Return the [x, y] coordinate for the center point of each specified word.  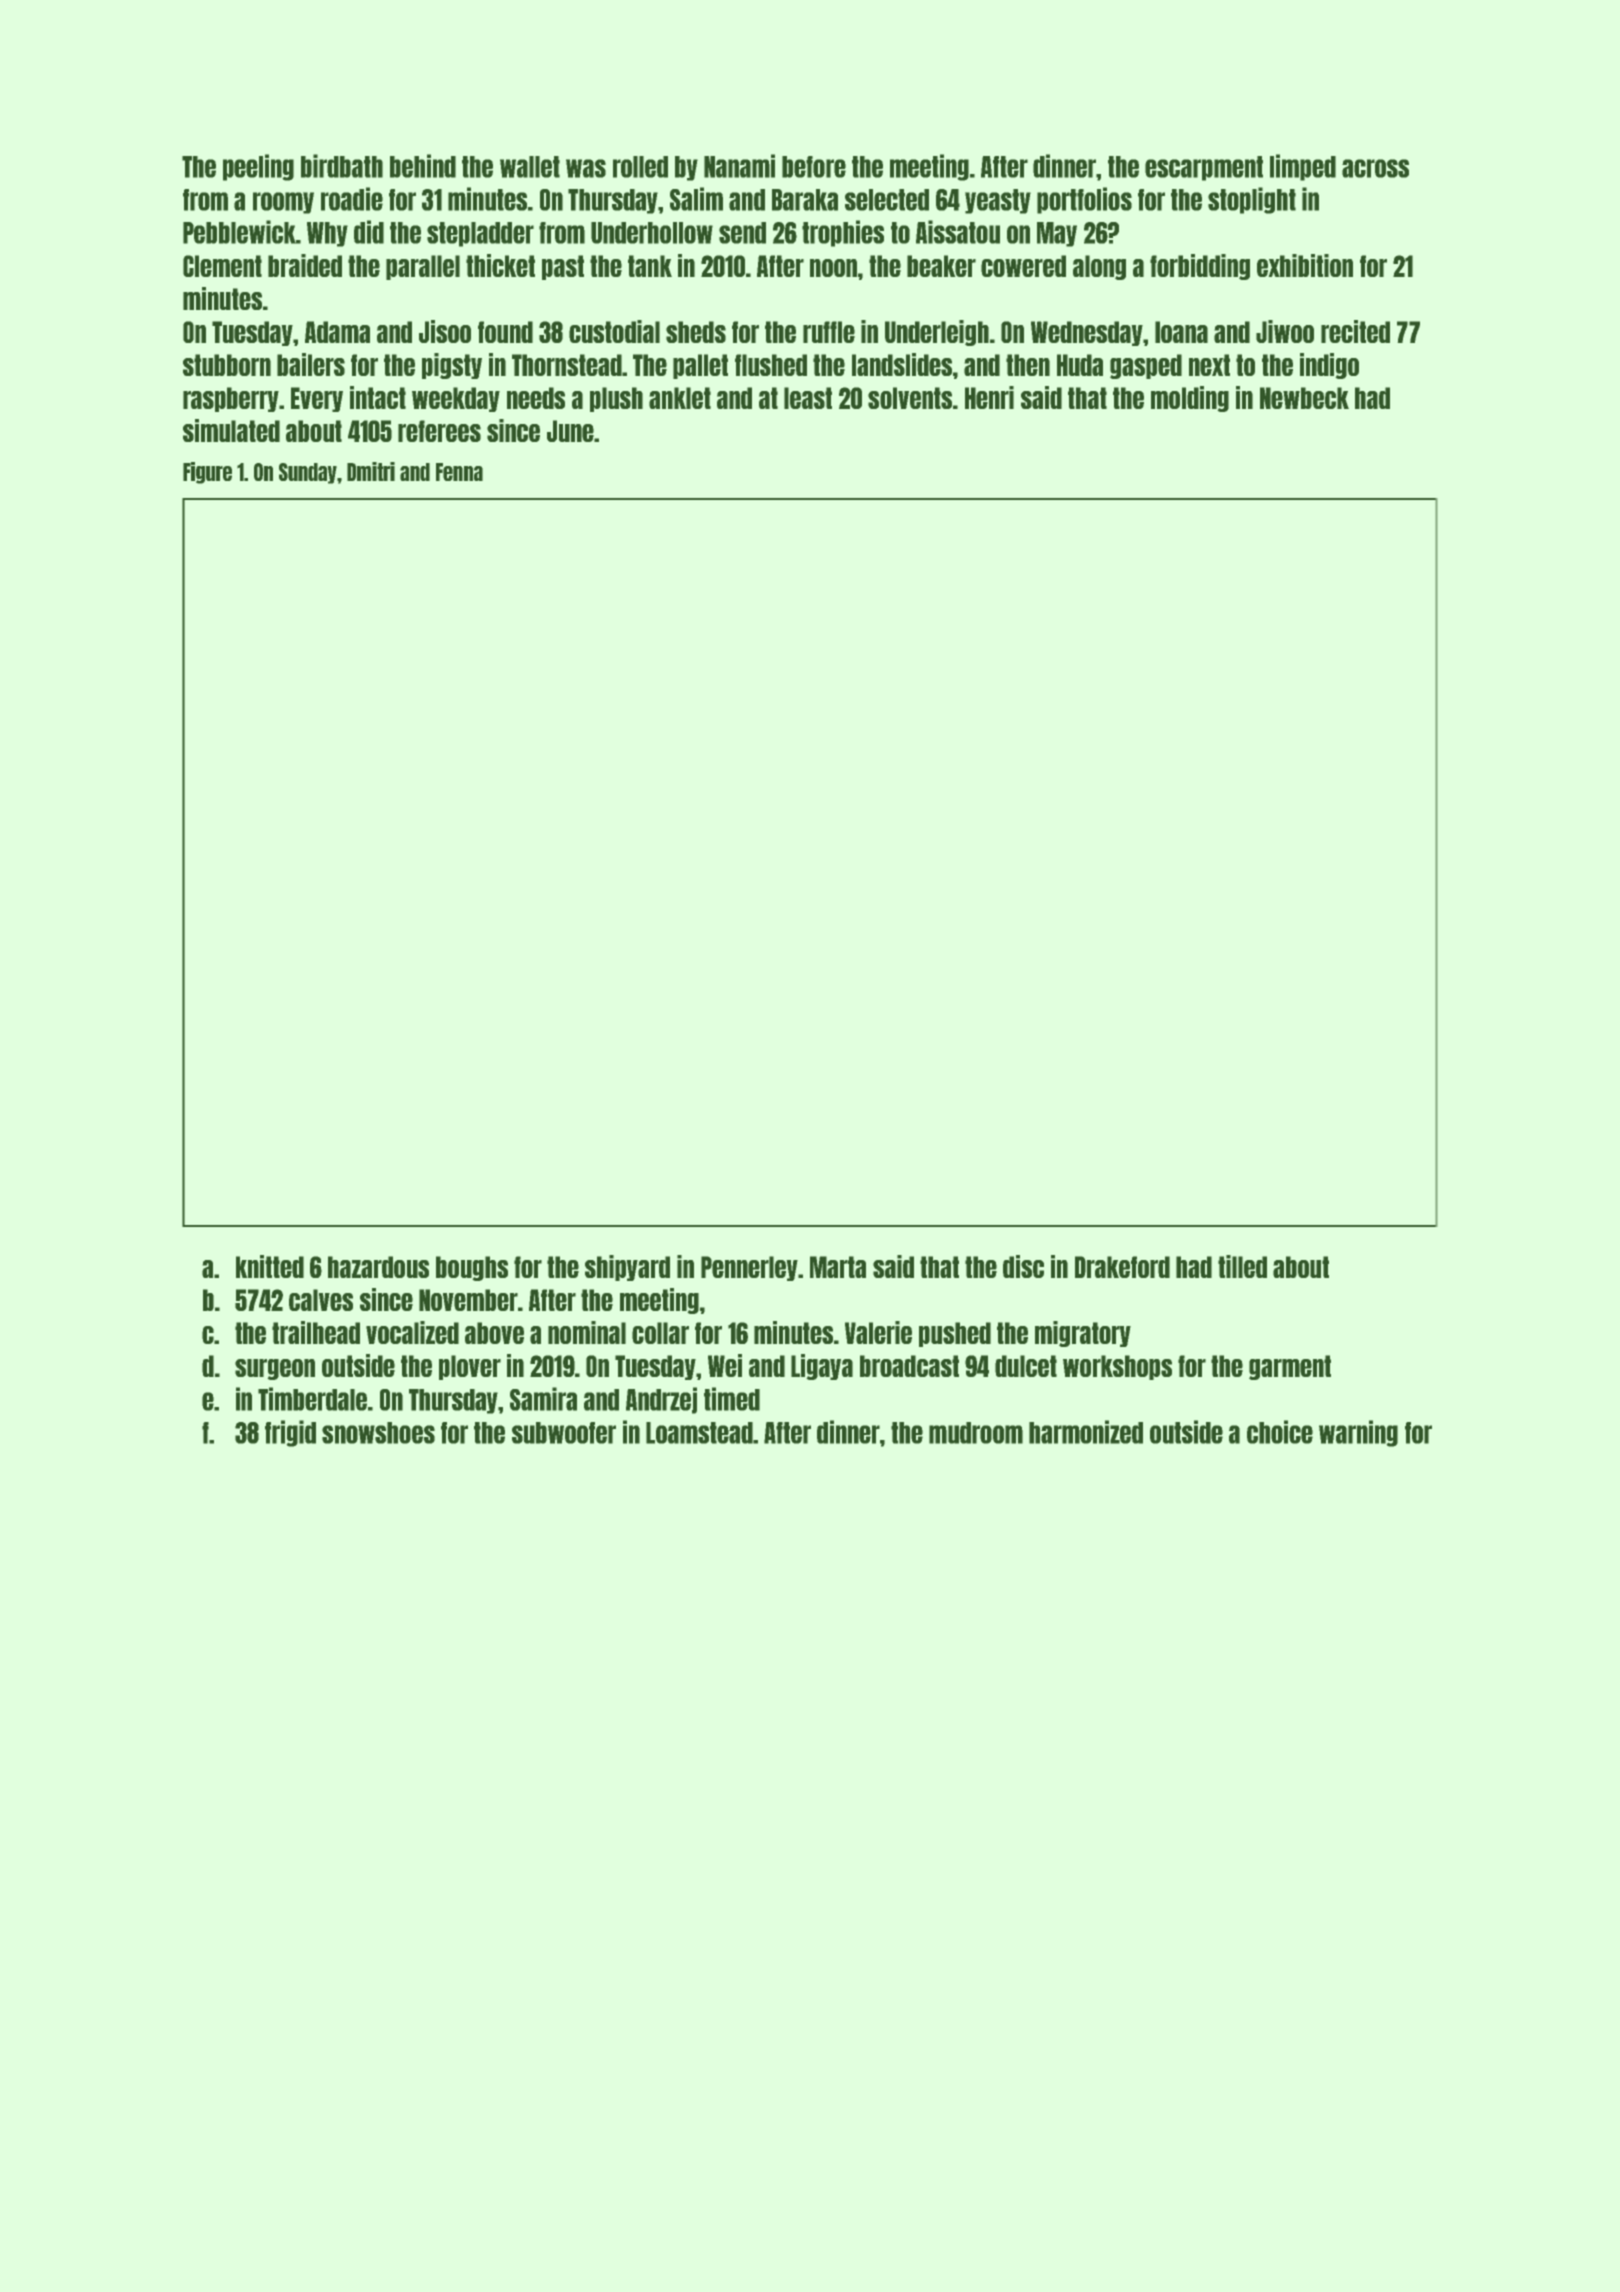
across [1375, 168]
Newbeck [1304, 398]
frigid [290, 1433]
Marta [838, 1267]
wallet [530, 167]
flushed [771, 365]
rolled [640, 167]
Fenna [459, 472]
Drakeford [1122, 1267]
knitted [270, 1266]
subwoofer [564, 1433]
